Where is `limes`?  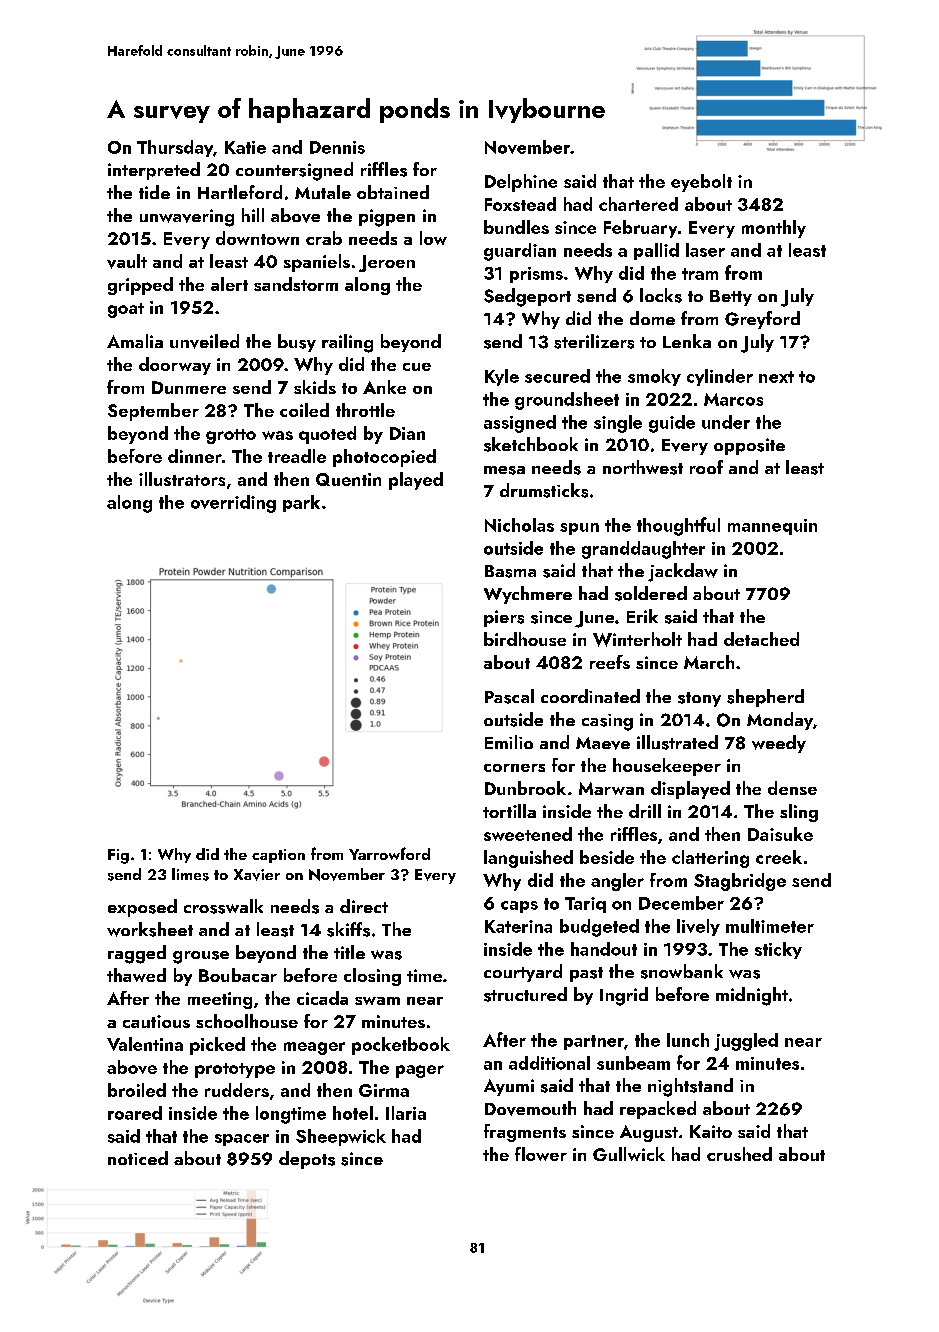
limes is located at coordinates (190, 874).
